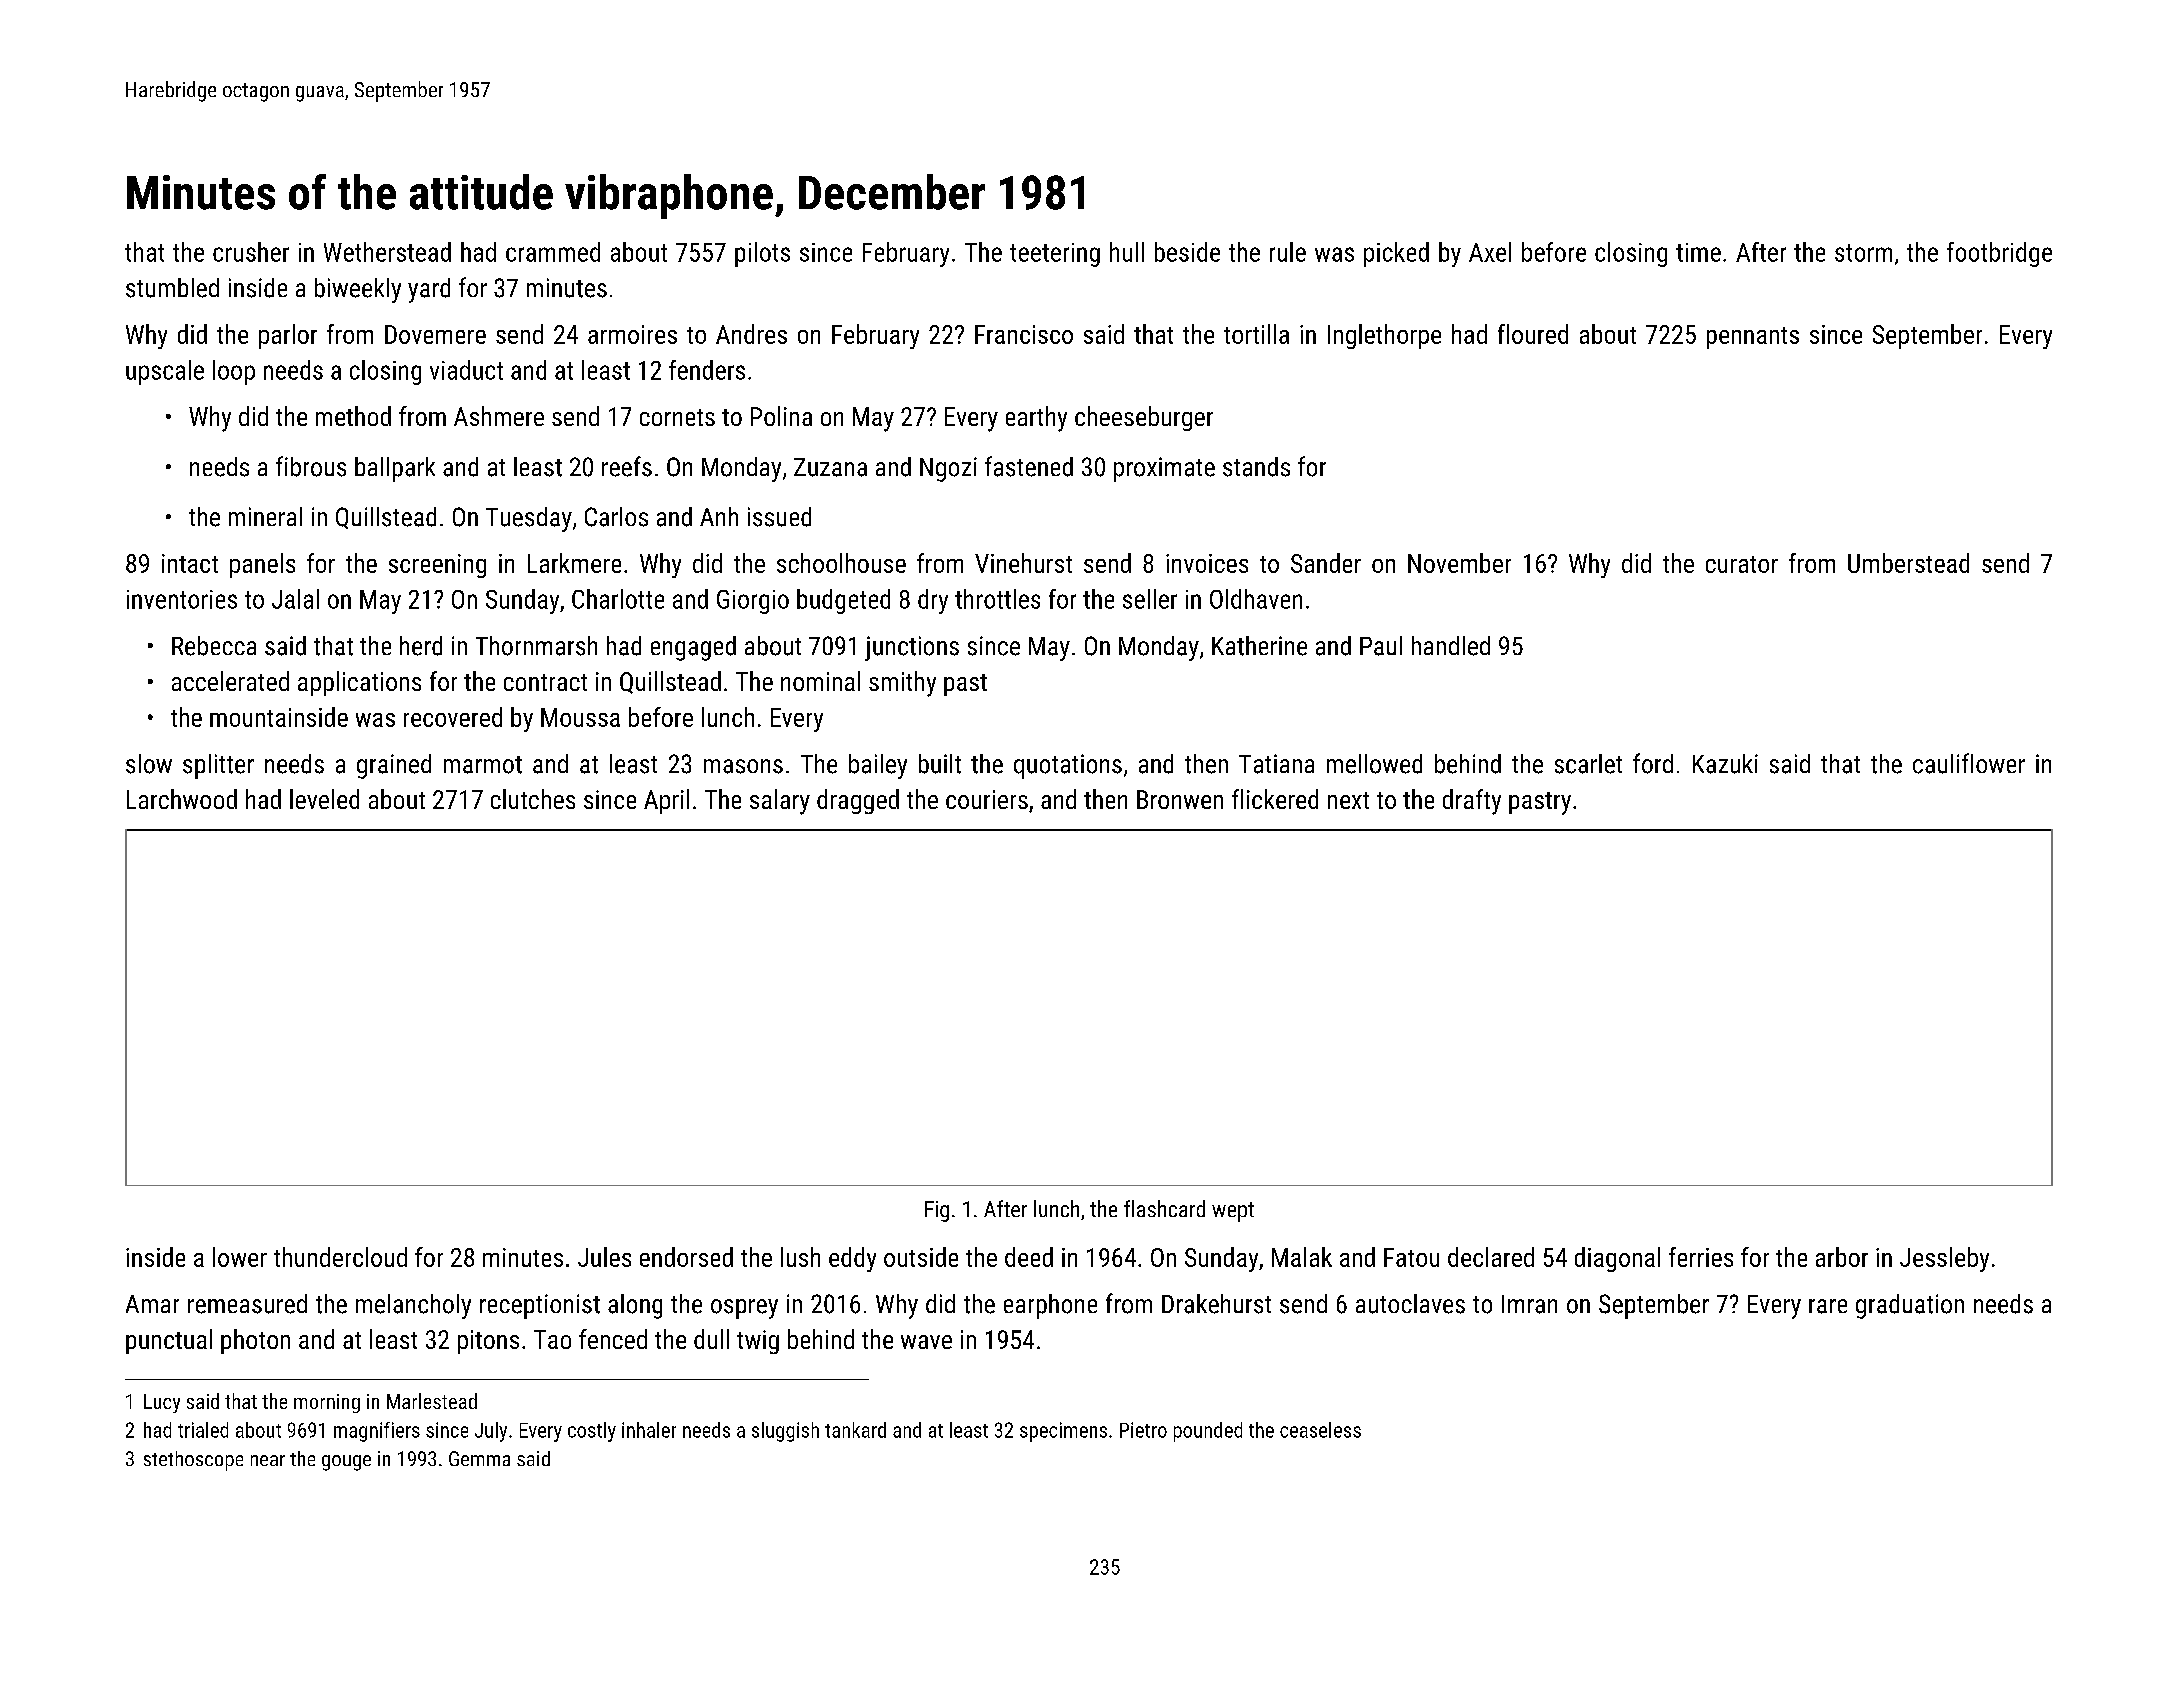 Image resolution: width=2178 pixels, height=1683 pixels. Describe the element at coordinates (1055, 255) in the screenshot. I see `teetering` at that location.
